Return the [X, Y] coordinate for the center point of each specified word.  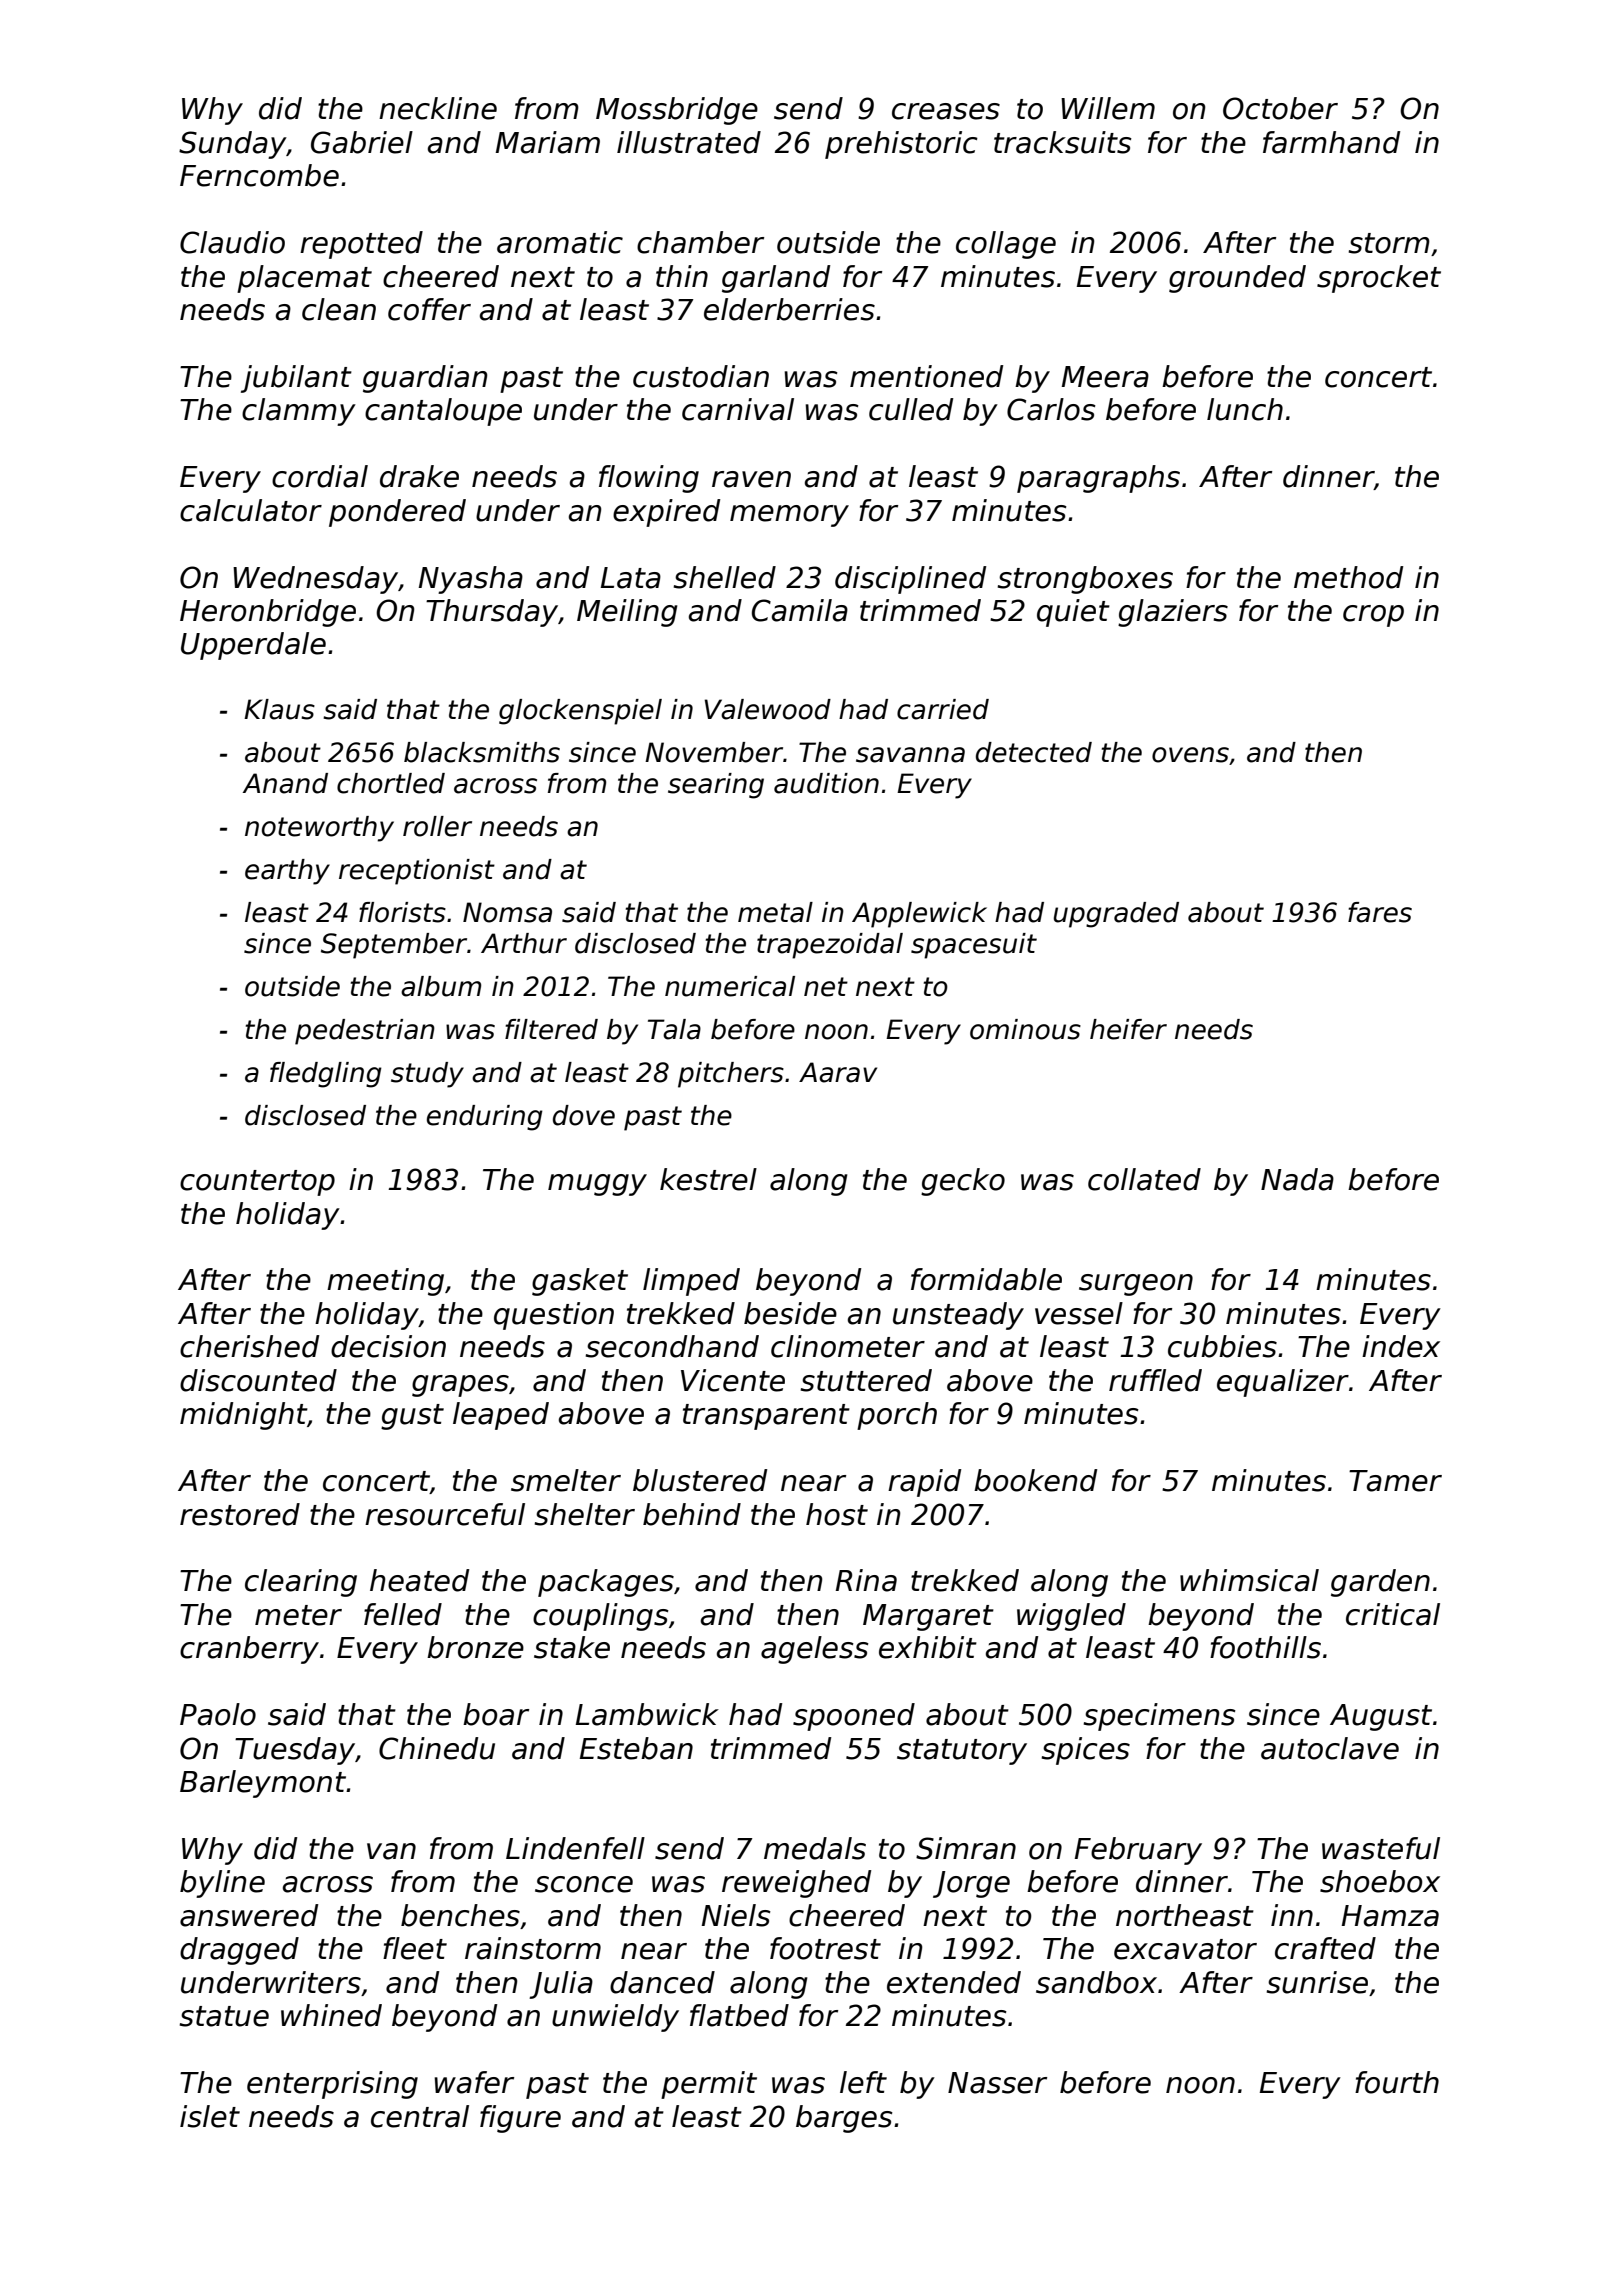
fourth [1397, 2082]
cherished [249, 1346]
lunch [1245, 409]
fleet [415, 1948]
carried [943, 709]
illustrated [689, 142]
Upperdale [253, 646]
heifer [1128, 1029]
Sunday [232, 145]
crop [1373, 616]
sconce [584, 1884]
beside [790, 1313]
